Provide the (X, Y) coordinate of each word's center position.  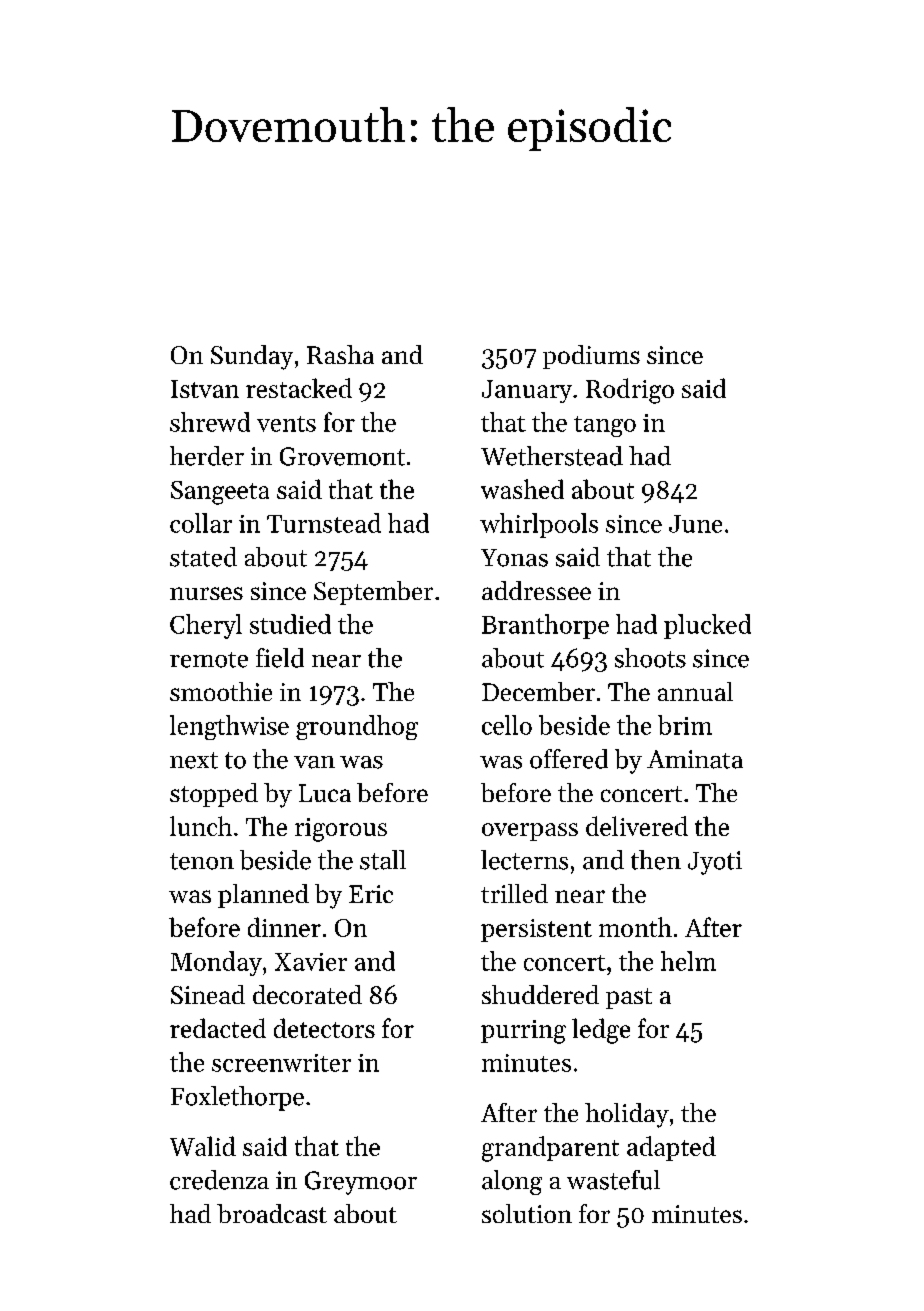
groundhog (357, 727)
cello (507, 725)
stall (383, 860)
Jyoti (715, 863)
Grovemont (342, 456)
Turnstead (324, 523)
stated (203, 557)
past (629, 998)
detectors (324, 1028)
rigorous (341, 830)
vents (286, 424)
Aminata (695, 759)
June (695, 524)
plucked (707, 626)
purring (523, 1032)
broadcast (272, 1213)
